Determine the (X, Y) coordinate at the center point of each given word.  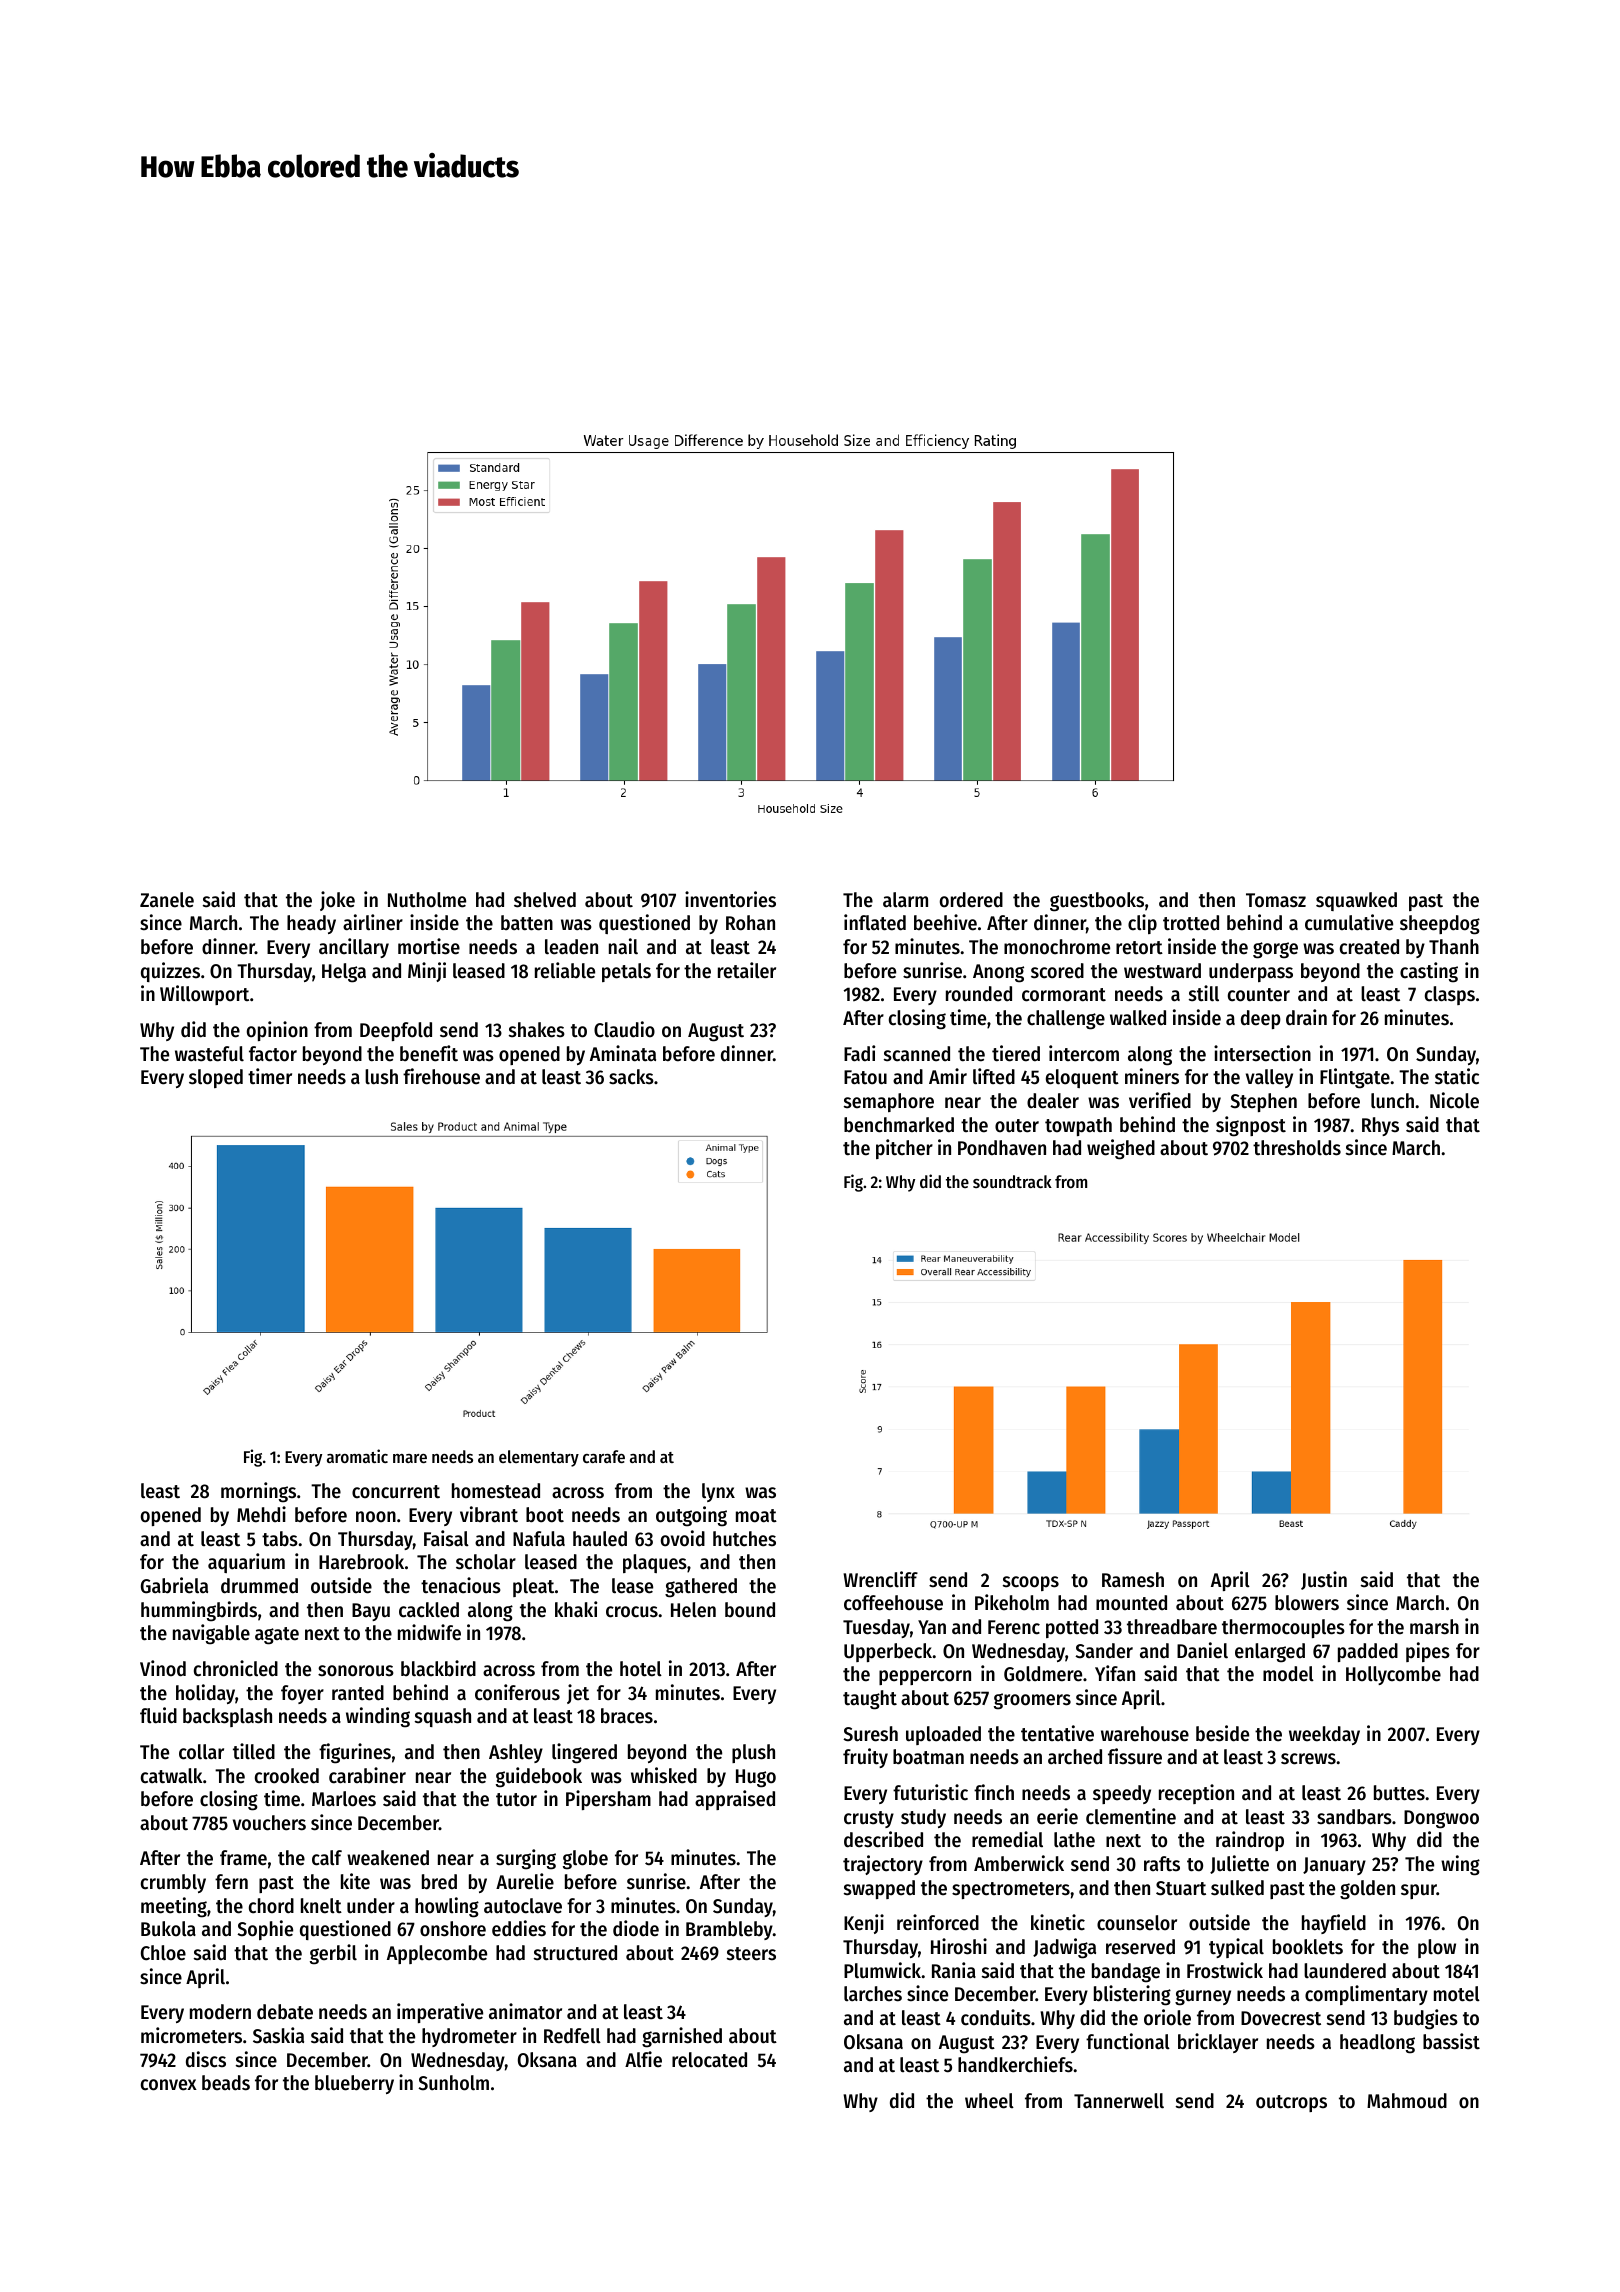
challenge (1066, 1020)
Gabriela (174, 1585)
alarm (905, 900)
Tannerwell (1119, 2101)
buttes (1399, 1793)
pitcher (904, 1149)
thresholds (1297, 1148)
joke (337, 901)
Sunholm (453, 2083)
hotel (641, 1669)
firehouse (441, 1076)
